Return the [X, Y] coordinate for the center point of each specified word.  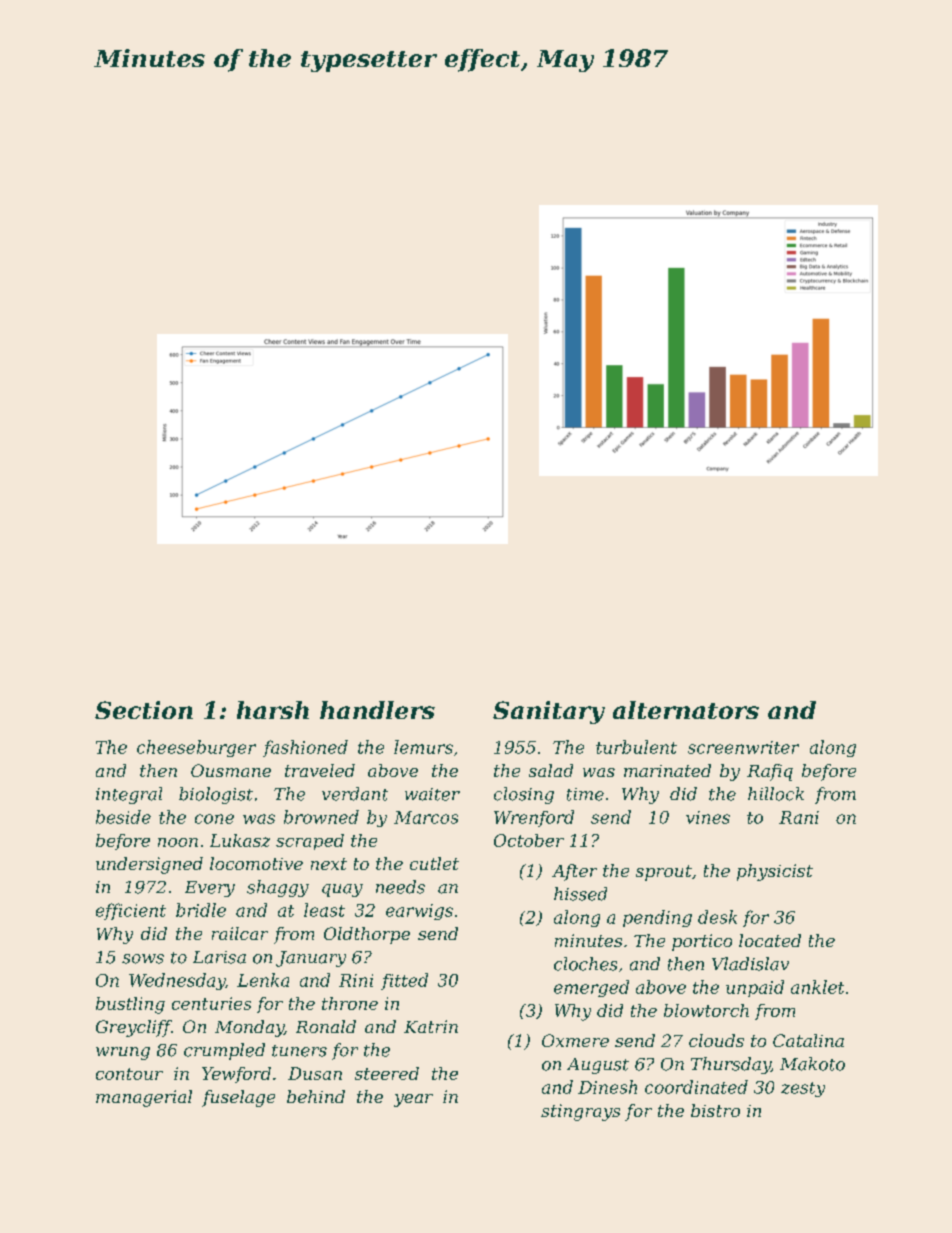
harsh [273, 710]
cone [214, 819]
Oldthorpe [367, 935]
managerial [144, 1098]
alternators [686, 710]
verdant [355, 794]
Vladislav [750, 964]
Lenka [263, 980]
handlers [377, 710]
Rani [799, 817]
